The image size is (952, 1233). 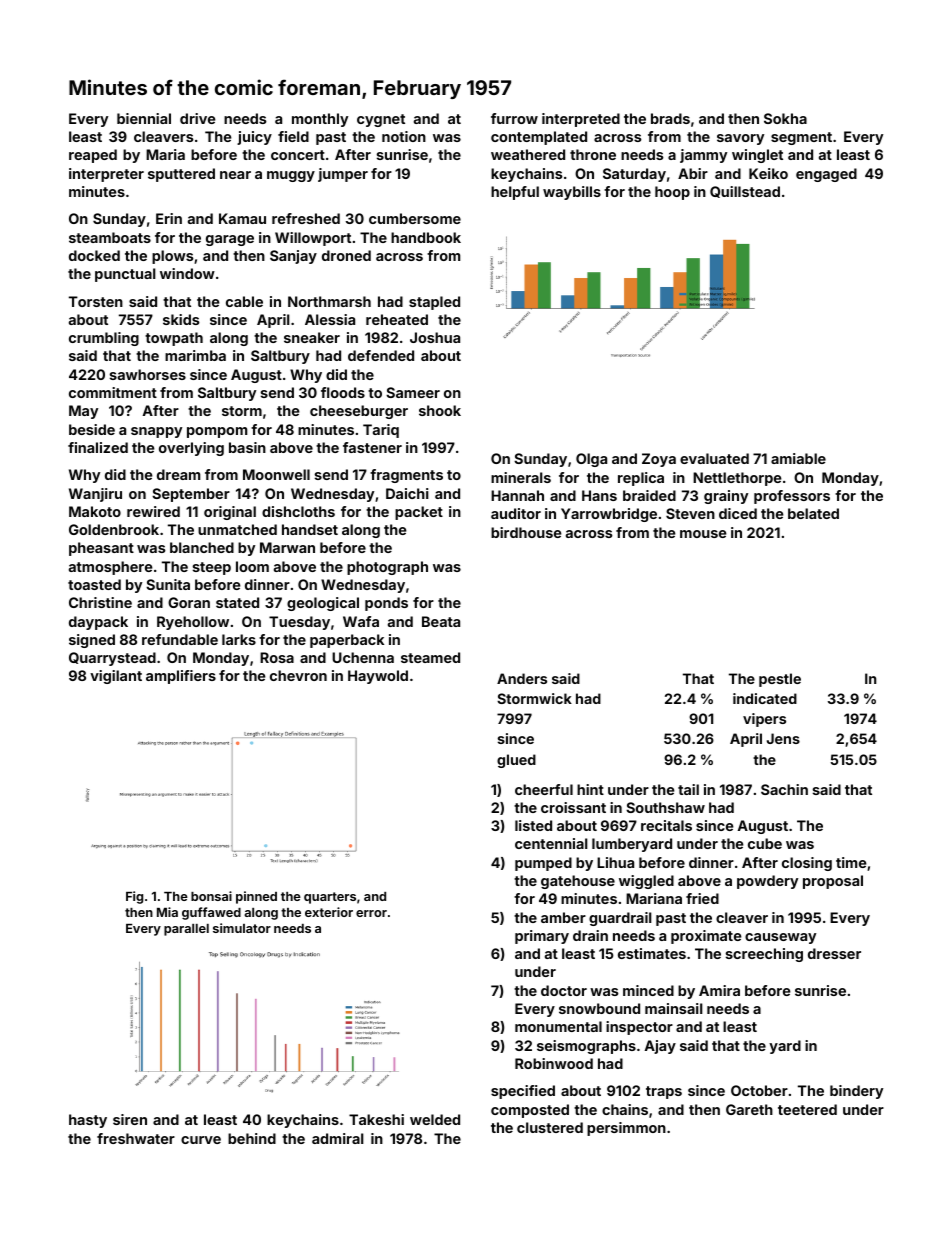 I want to click on error, so click(x=371, y=913).
